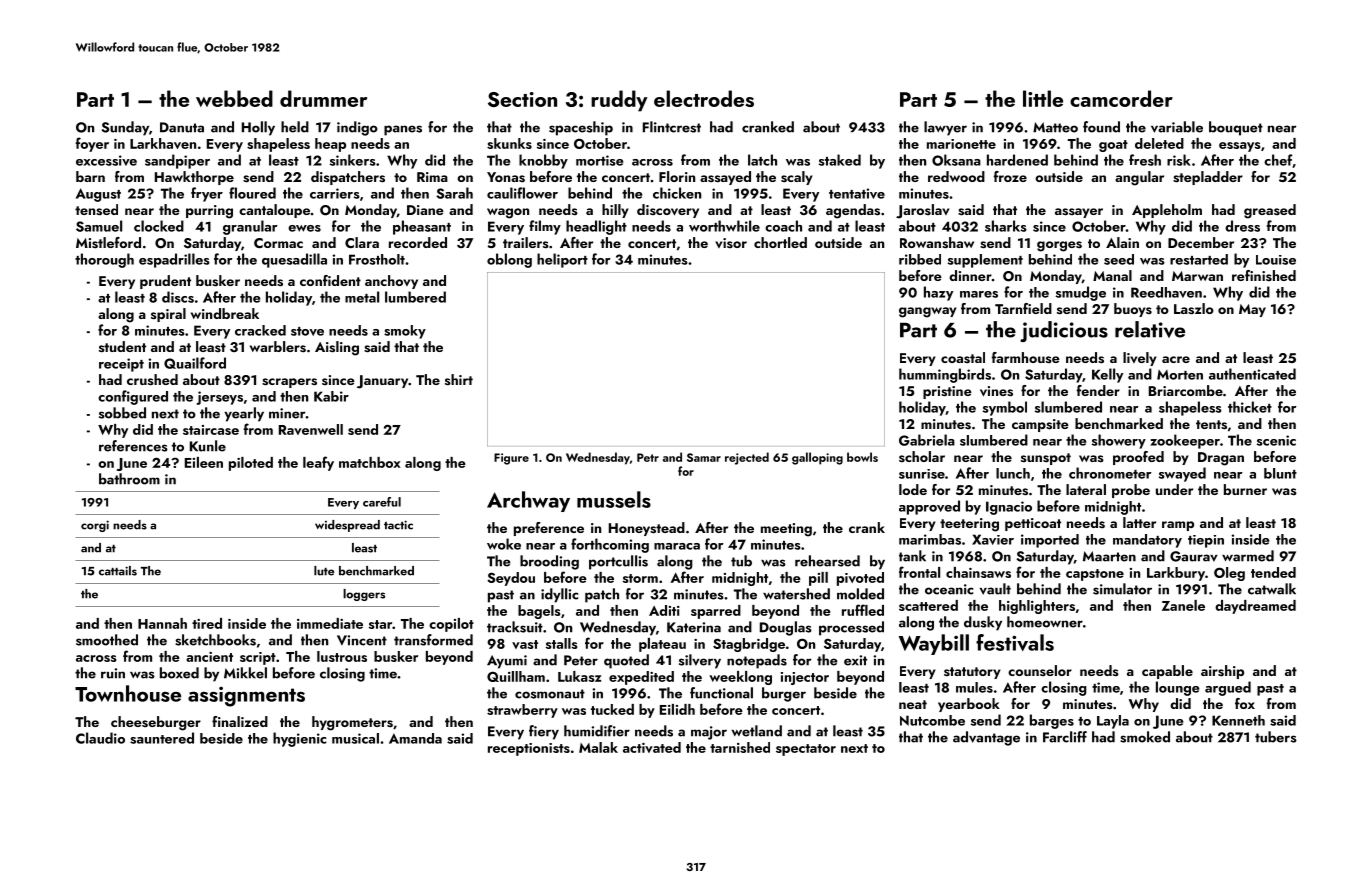  I want to click on shirt, so click(459, 379).
